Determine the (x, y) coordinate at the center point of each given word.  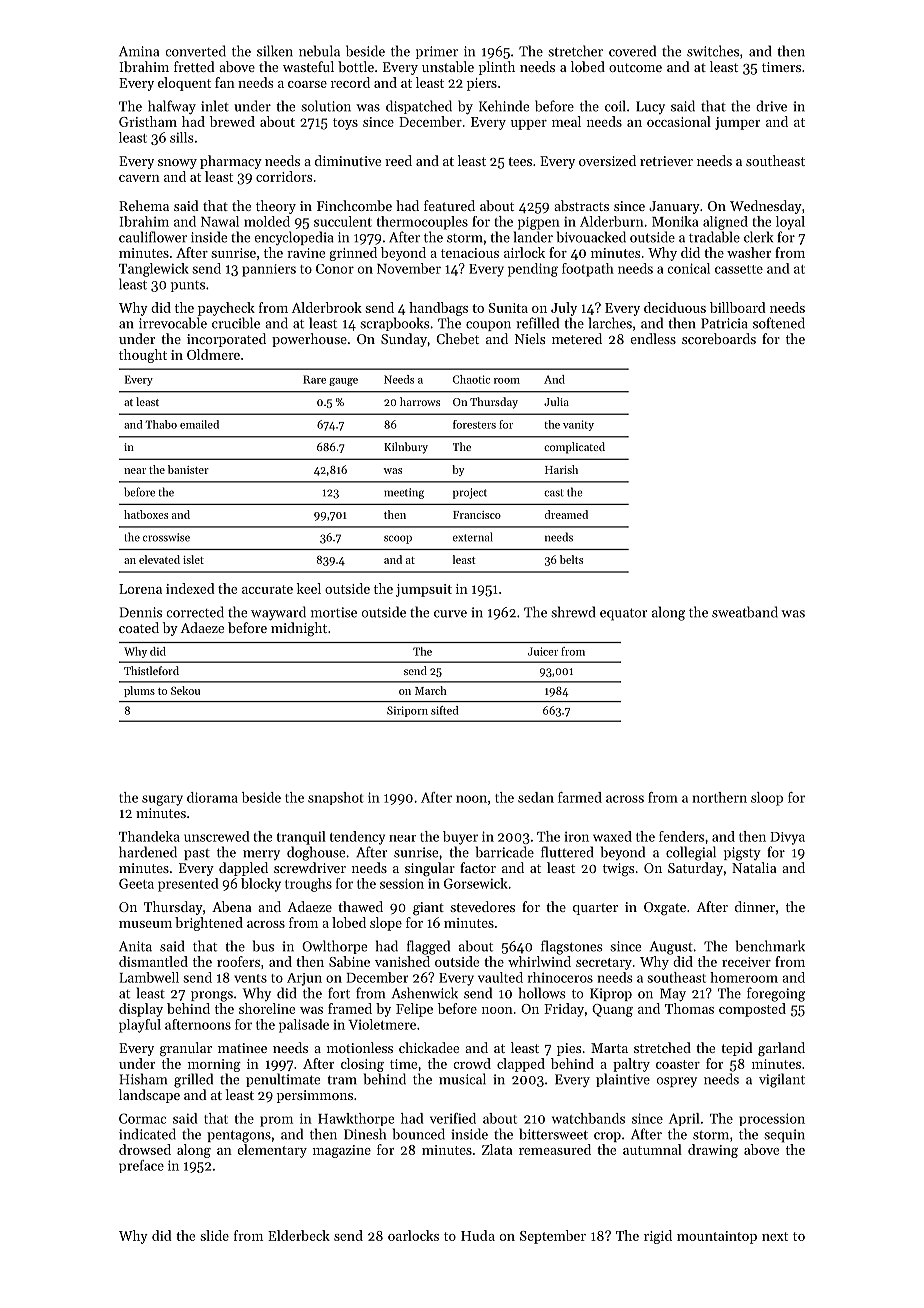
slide (215, 1235)
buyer (460, 838)
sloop (767, 799)
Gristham (148, 121)
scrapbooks (395, 324)
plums (139, 691)
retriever (666, 161)
